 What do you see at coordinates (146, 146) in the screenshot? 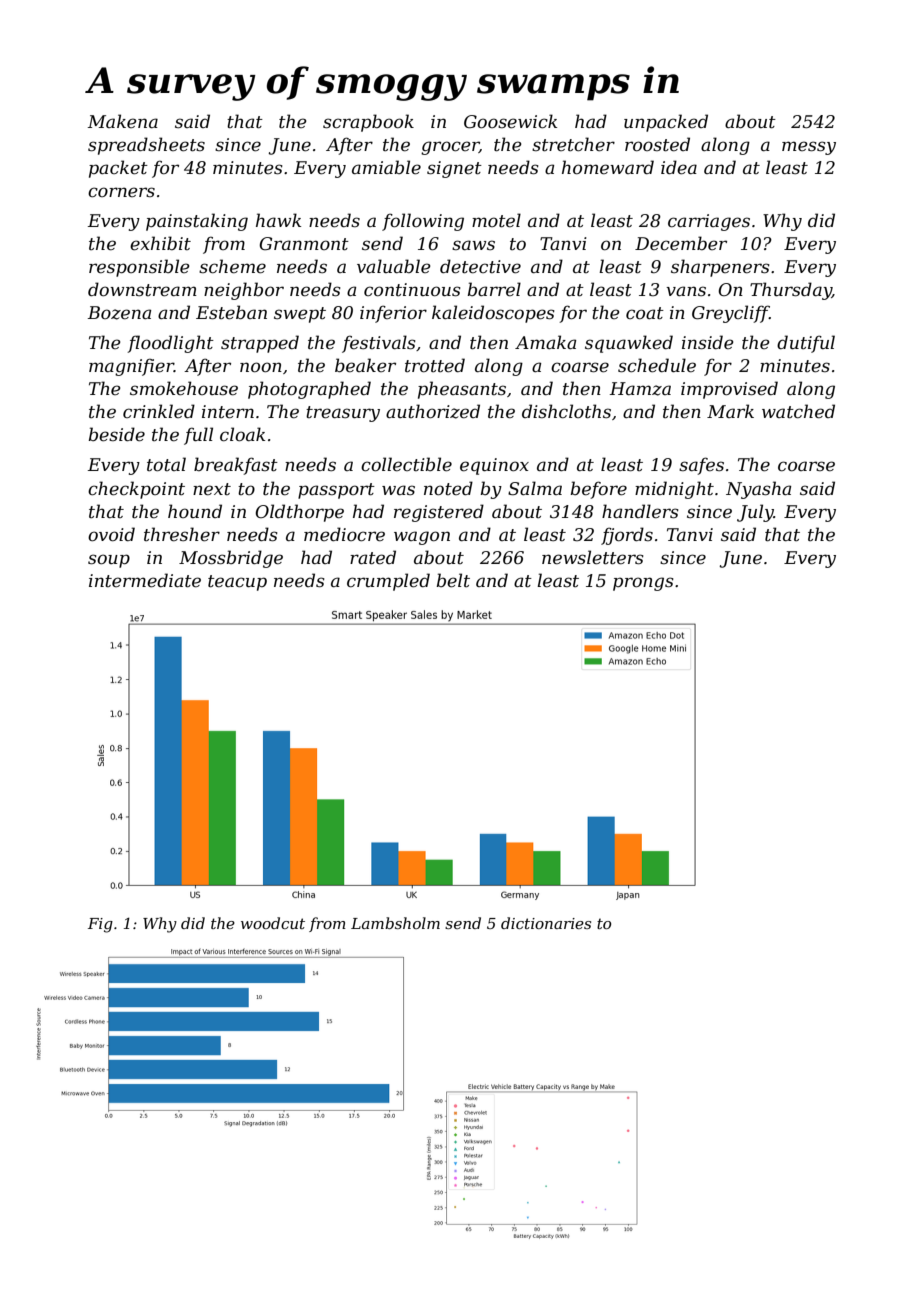
I see `spreadsheets` at bounding box center [146, 146].
